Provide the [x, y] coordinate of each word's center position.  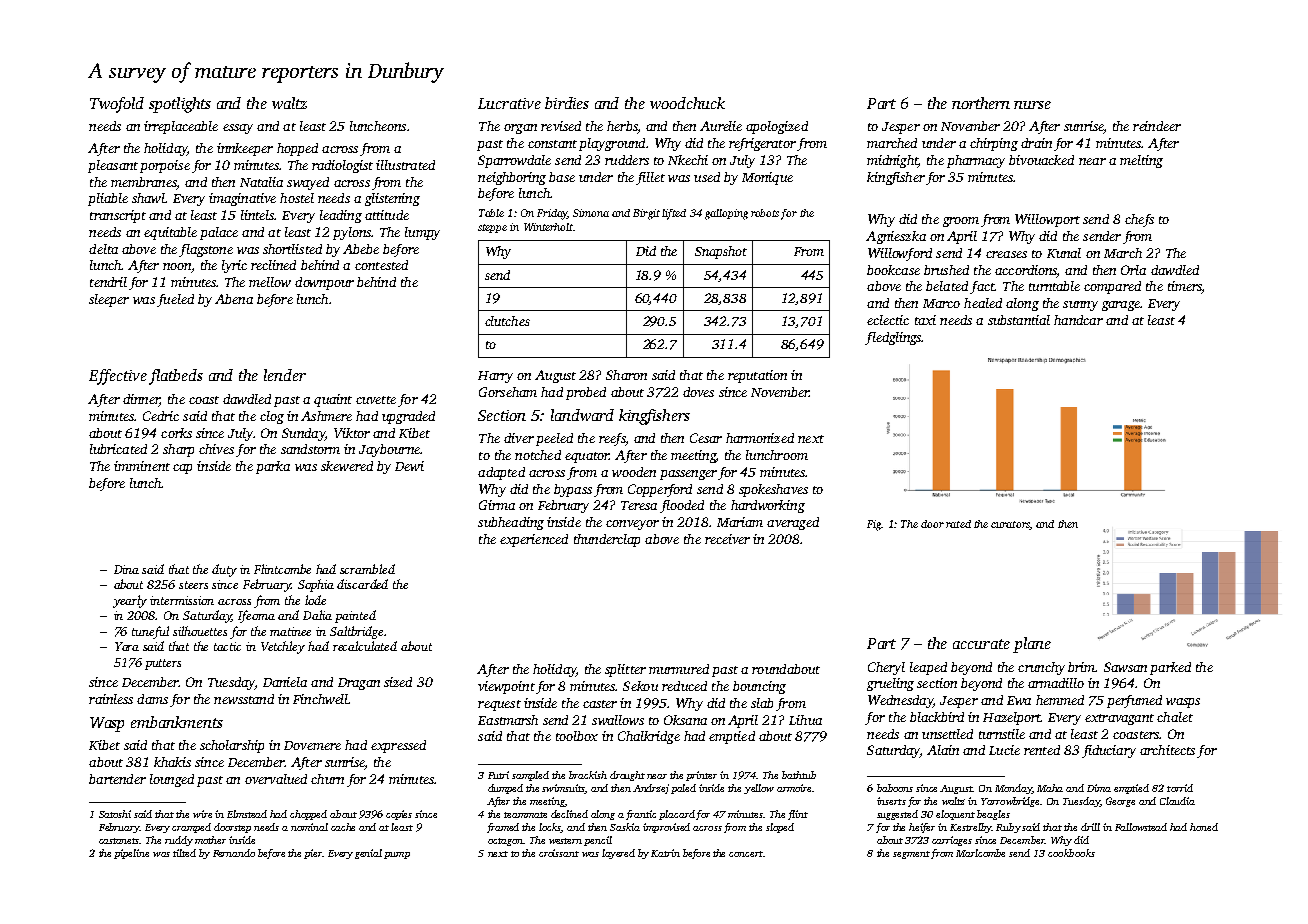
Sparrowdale [514, 161]
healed [983, 303]
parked [1170, 668]
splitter [625, 670]
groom [961, 222]
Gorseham [508, 392]
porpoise [165, 166]
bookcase [893, 270]
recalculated [365, 646]
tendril [108, 282]
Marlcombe [980, 853]
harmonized [760, 438]
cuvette [376, 400]
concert [746, 854]
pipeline [131, 854]
